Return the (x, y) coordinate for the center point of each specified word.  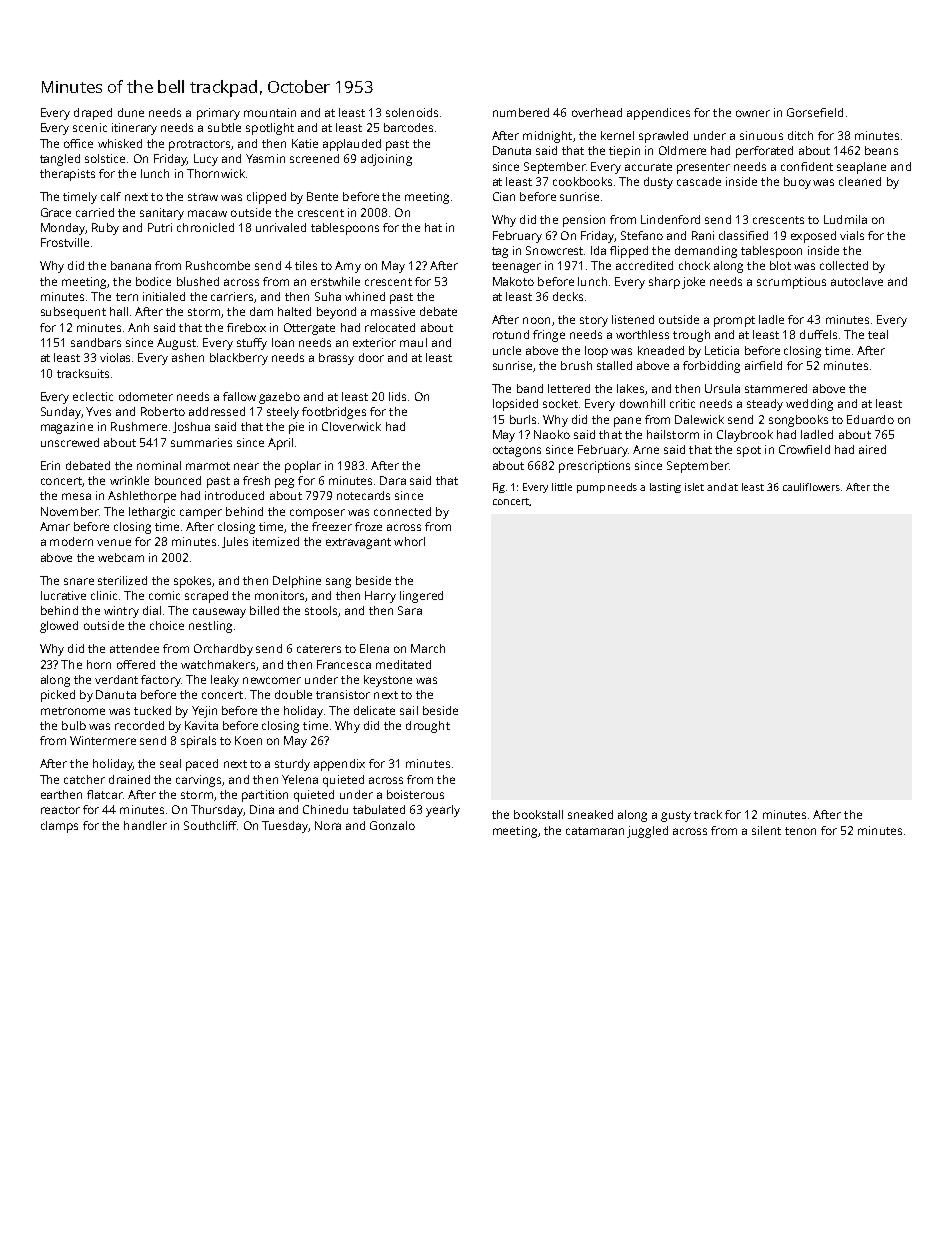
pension (584, 221)
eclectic (93, 396)
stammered (776, 388)
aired (872, 449)
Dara (393, 480)
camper (201, 514)
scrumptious (791, 283)
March (428, 648)
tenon (800, 831)
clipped (266, 198)
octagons (517, 451)
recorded (139, 725)
